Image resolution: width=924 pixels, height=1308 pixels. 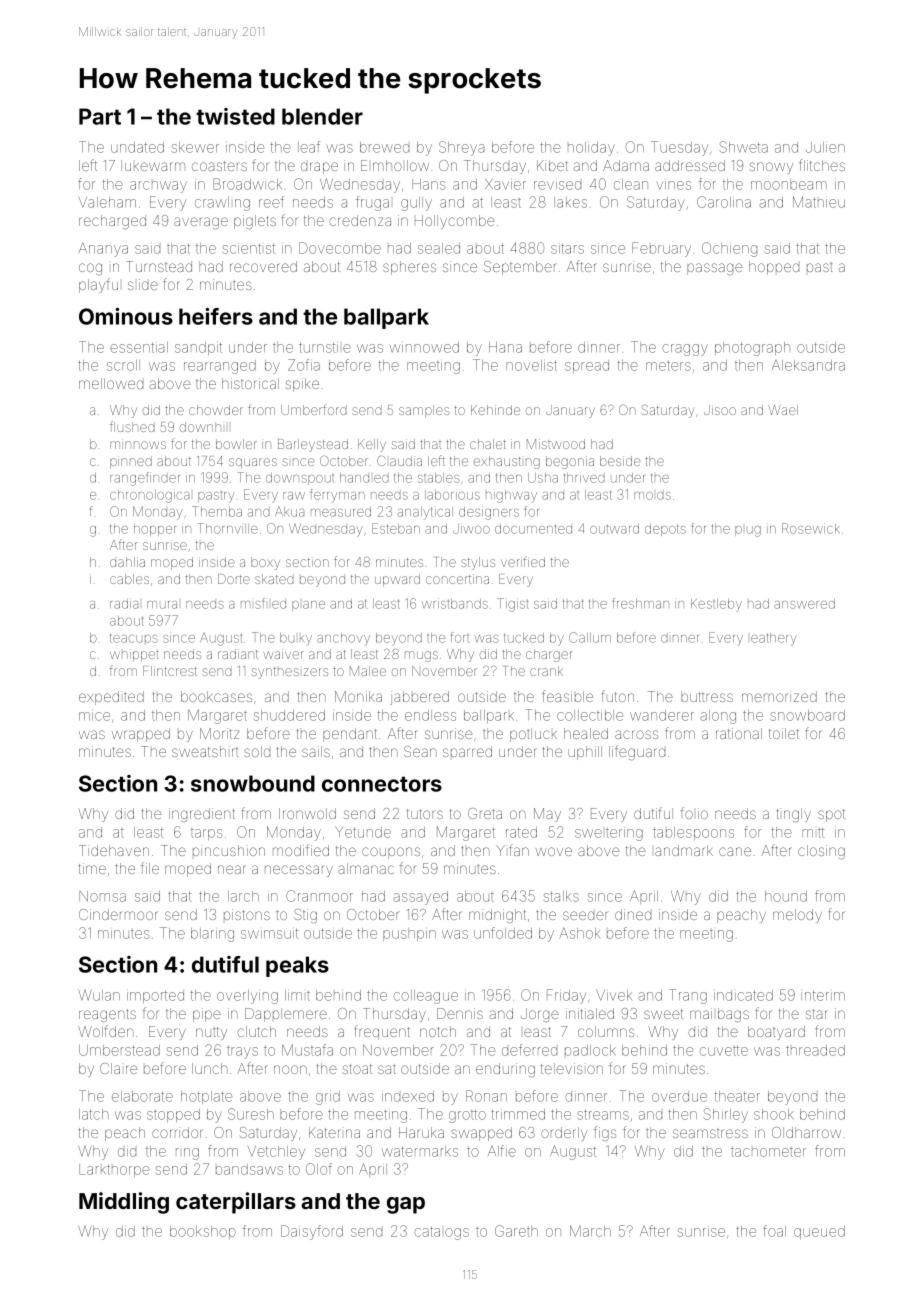 What do you see at coordinates (439, 248) in the document?
I see `sealed` at bounding box center [439, 248].
